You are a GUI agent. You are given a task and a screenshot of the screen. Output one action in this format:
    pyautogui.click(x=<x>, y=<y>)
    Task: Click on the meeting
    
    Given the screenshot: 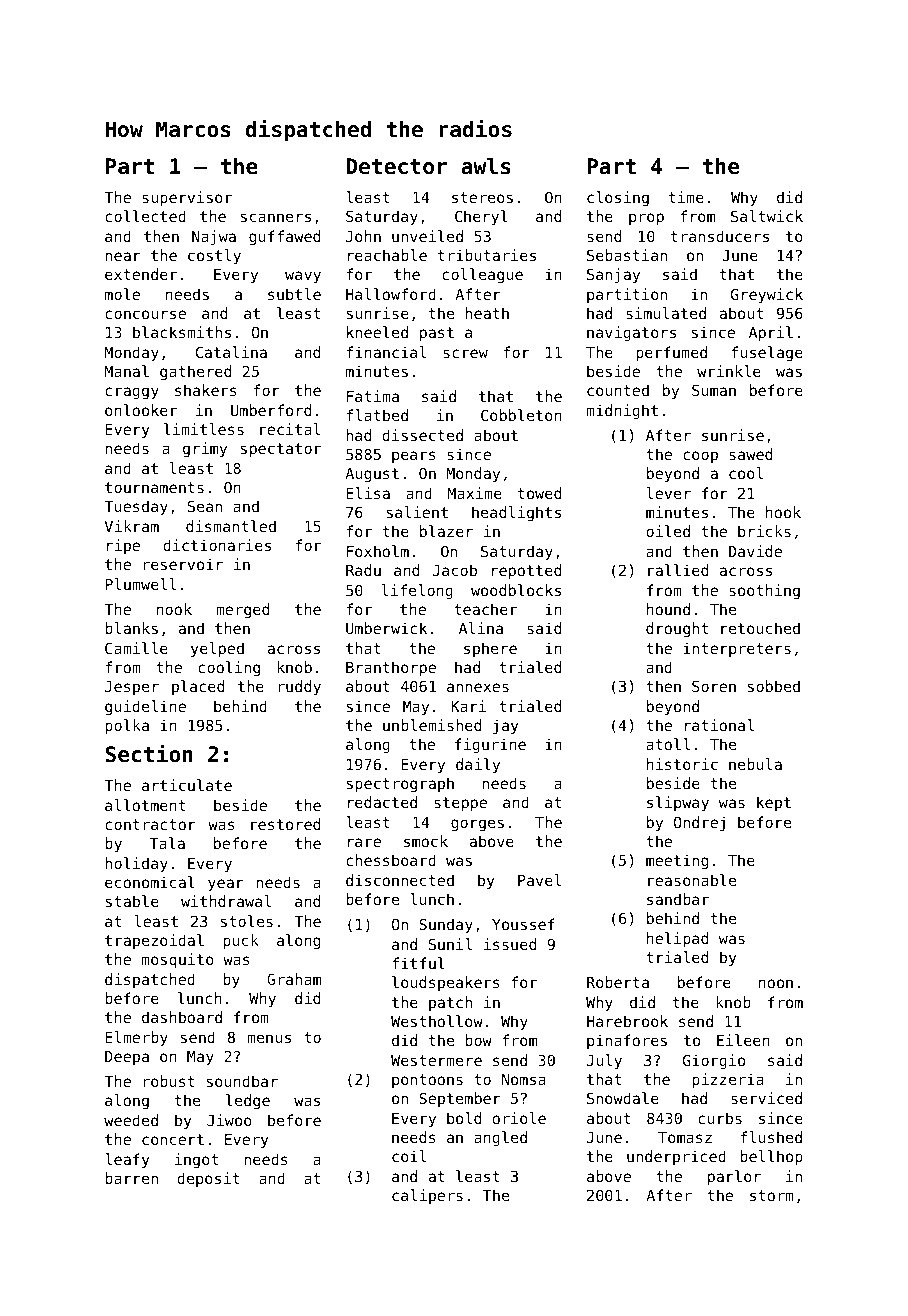 What is the action you would take?
    pyautogui.click(x=677, y=861)
